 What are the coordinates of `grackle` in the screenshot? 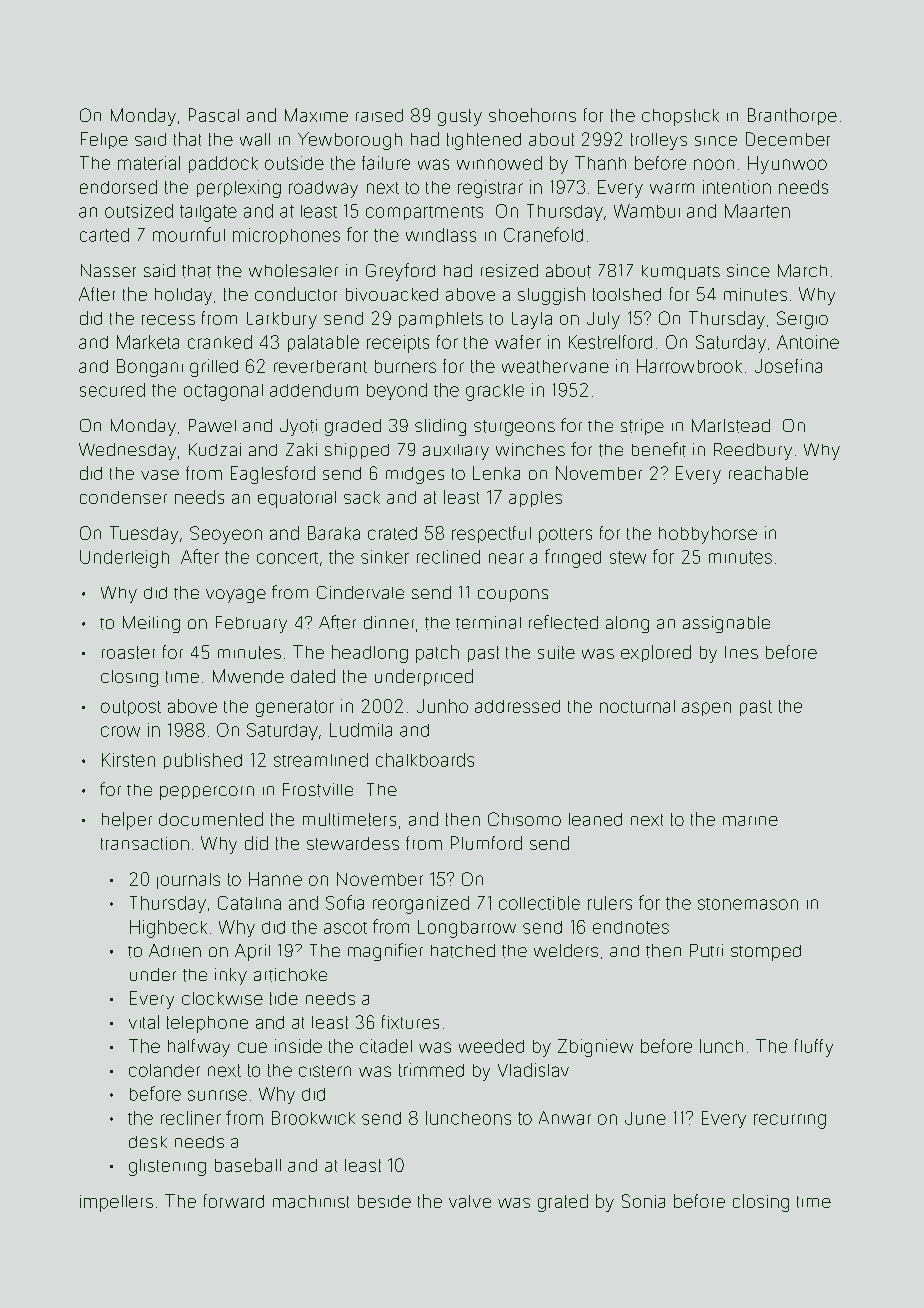 It's located at (495, 392).
